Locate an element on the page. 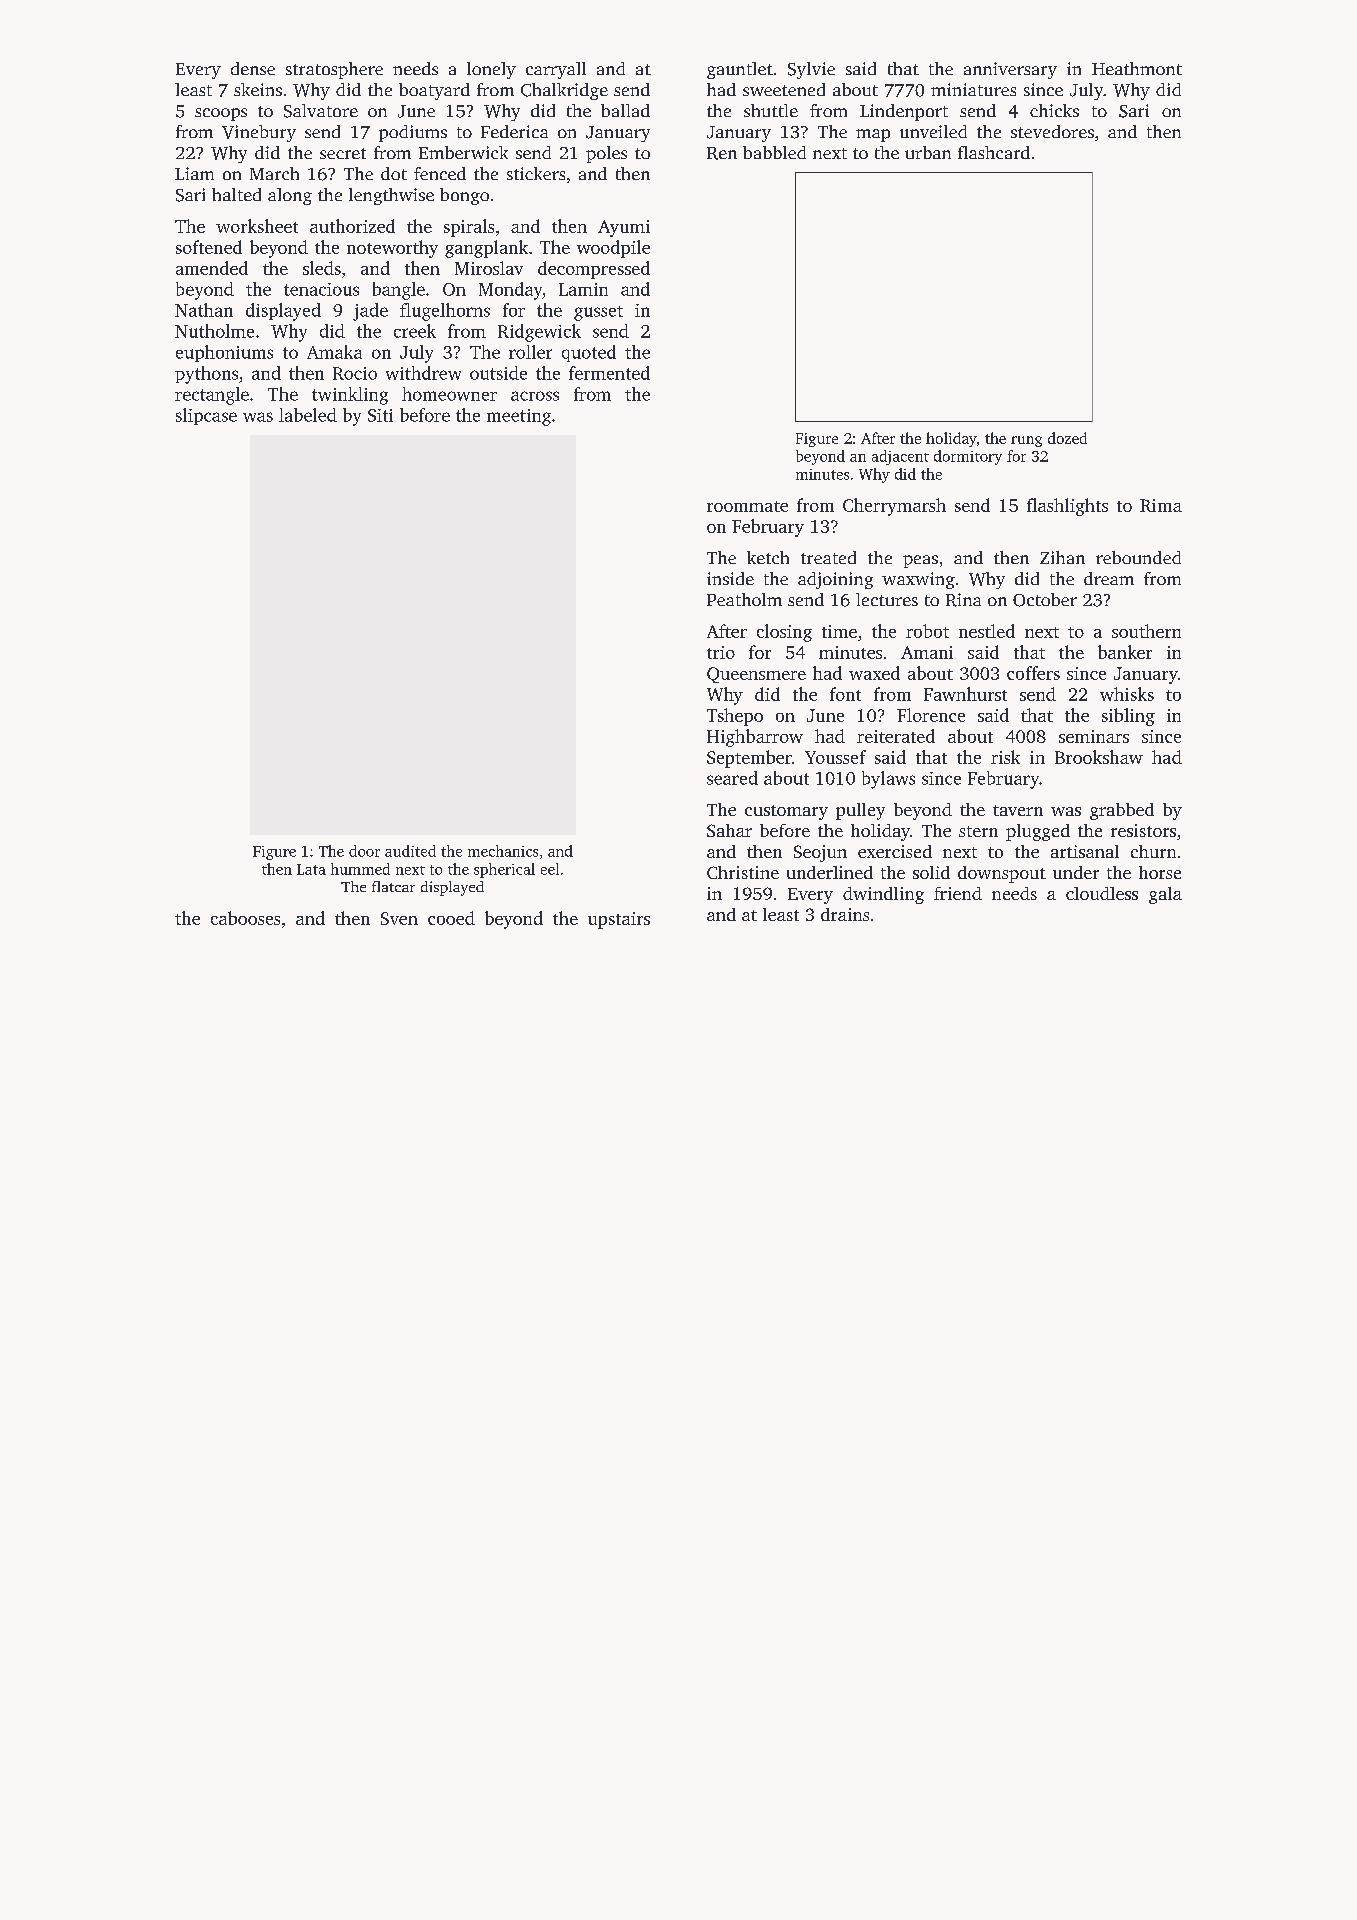 Image resolution: width=1357 pixels, height=1920 pixels. cabooses is located at coordinates (245, 918).
